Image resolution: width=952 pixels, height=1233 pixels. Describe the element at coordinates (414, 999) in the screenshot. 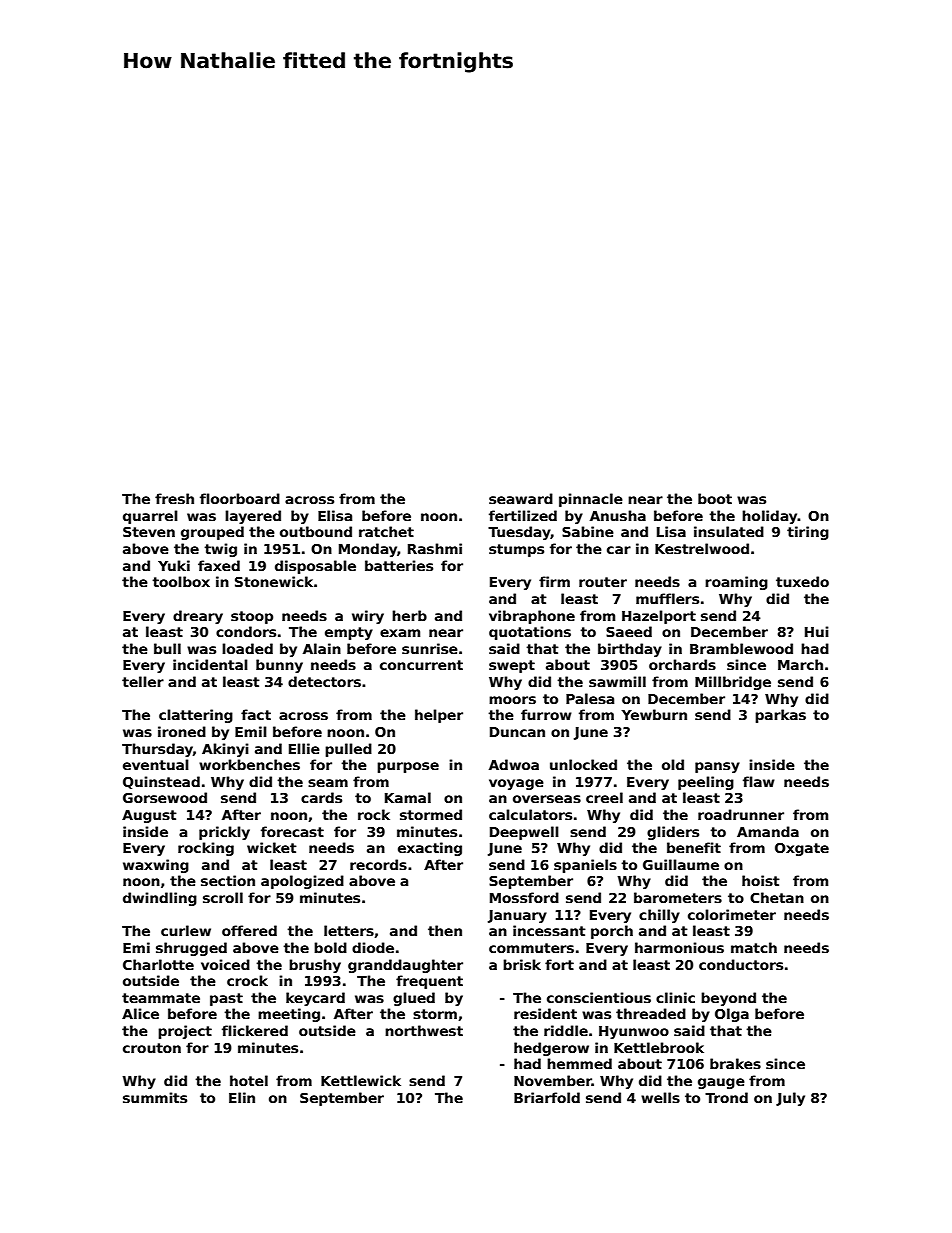

I see `glued` at that location.
